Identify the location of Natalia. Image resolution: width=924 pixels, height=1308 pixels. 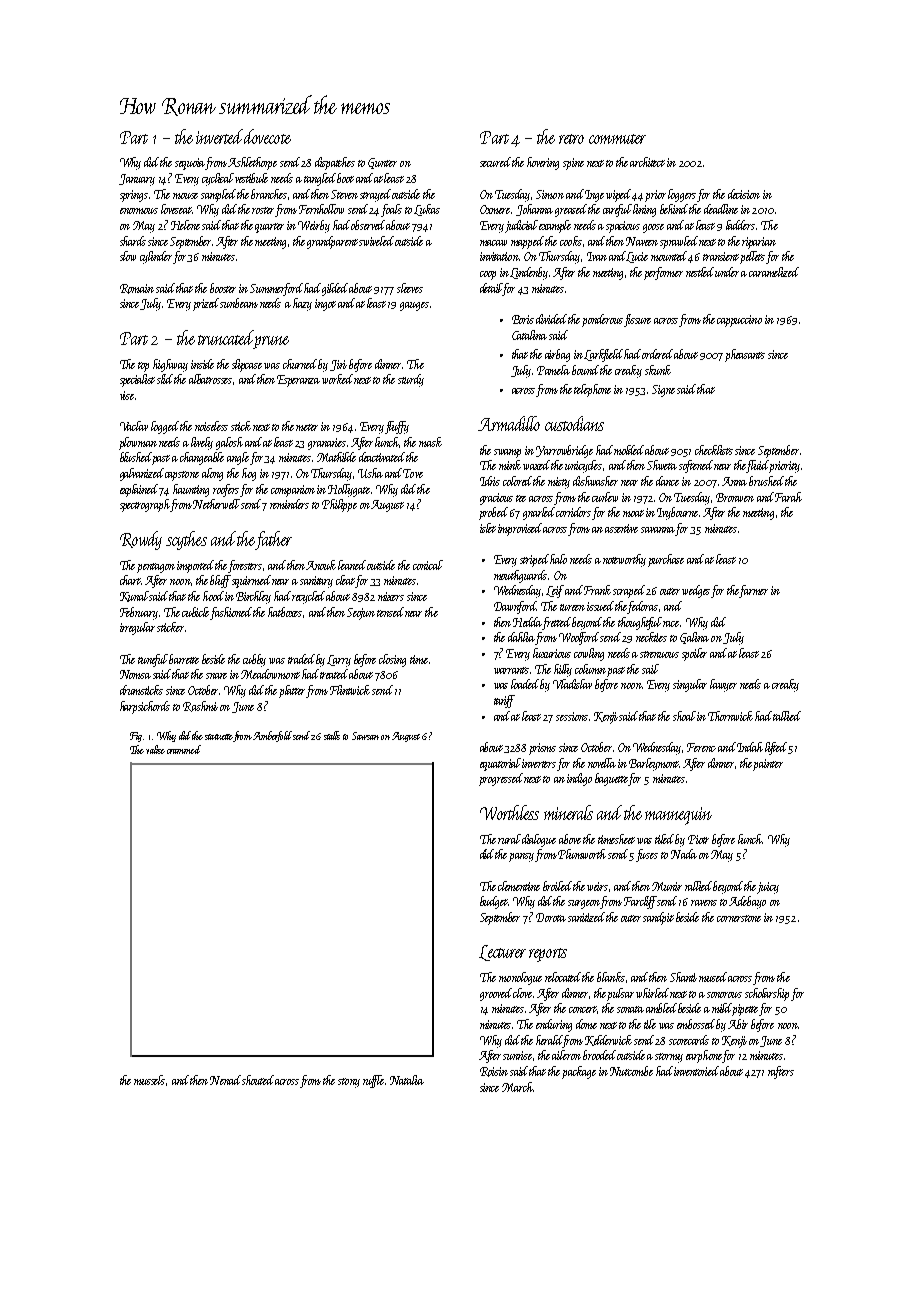
(407, 1080).
